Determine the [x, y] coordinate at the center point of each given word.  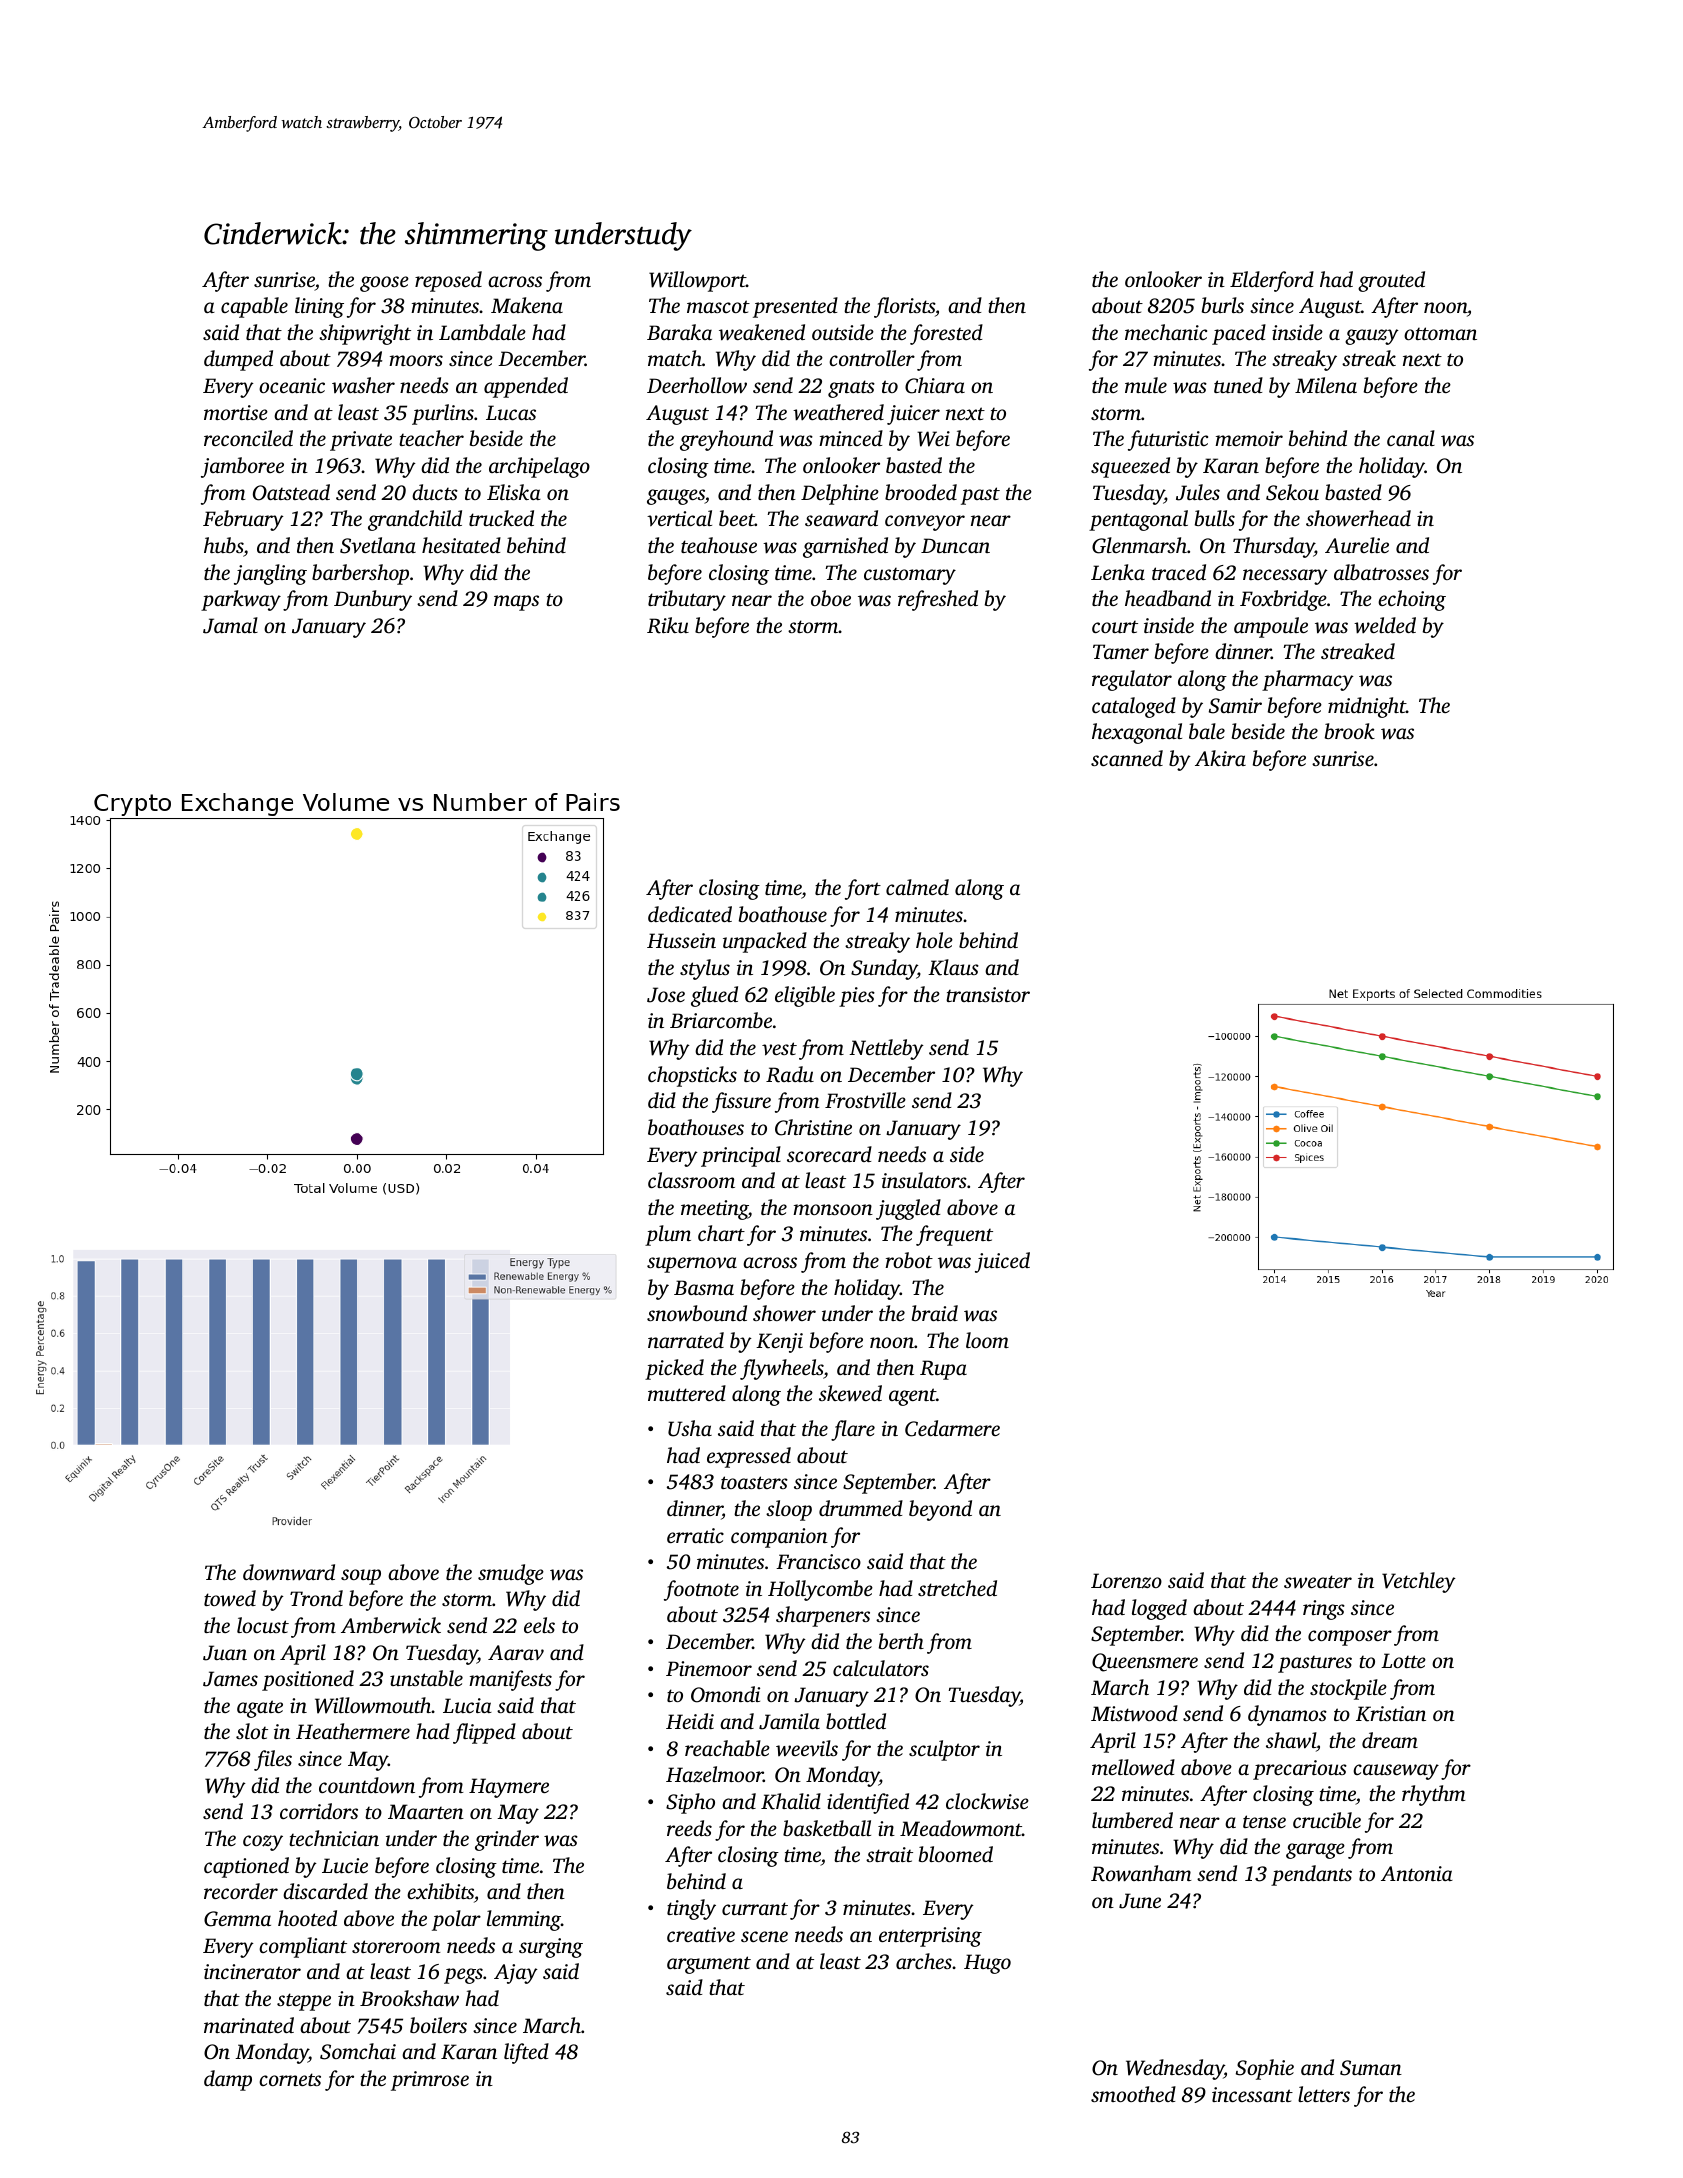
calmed [917, 887]
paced [1239, 334]
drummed [861, 1508]
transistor [988, 994]
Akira [1220, 758]
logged [1159, 1609]
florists [904, 307]
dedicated [690, 914]
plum [668, 1235]
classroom [691, 1180]
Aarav [516, 1652]
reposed [448, 281]
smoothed [1133, 2094]
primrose [430, 2081]
